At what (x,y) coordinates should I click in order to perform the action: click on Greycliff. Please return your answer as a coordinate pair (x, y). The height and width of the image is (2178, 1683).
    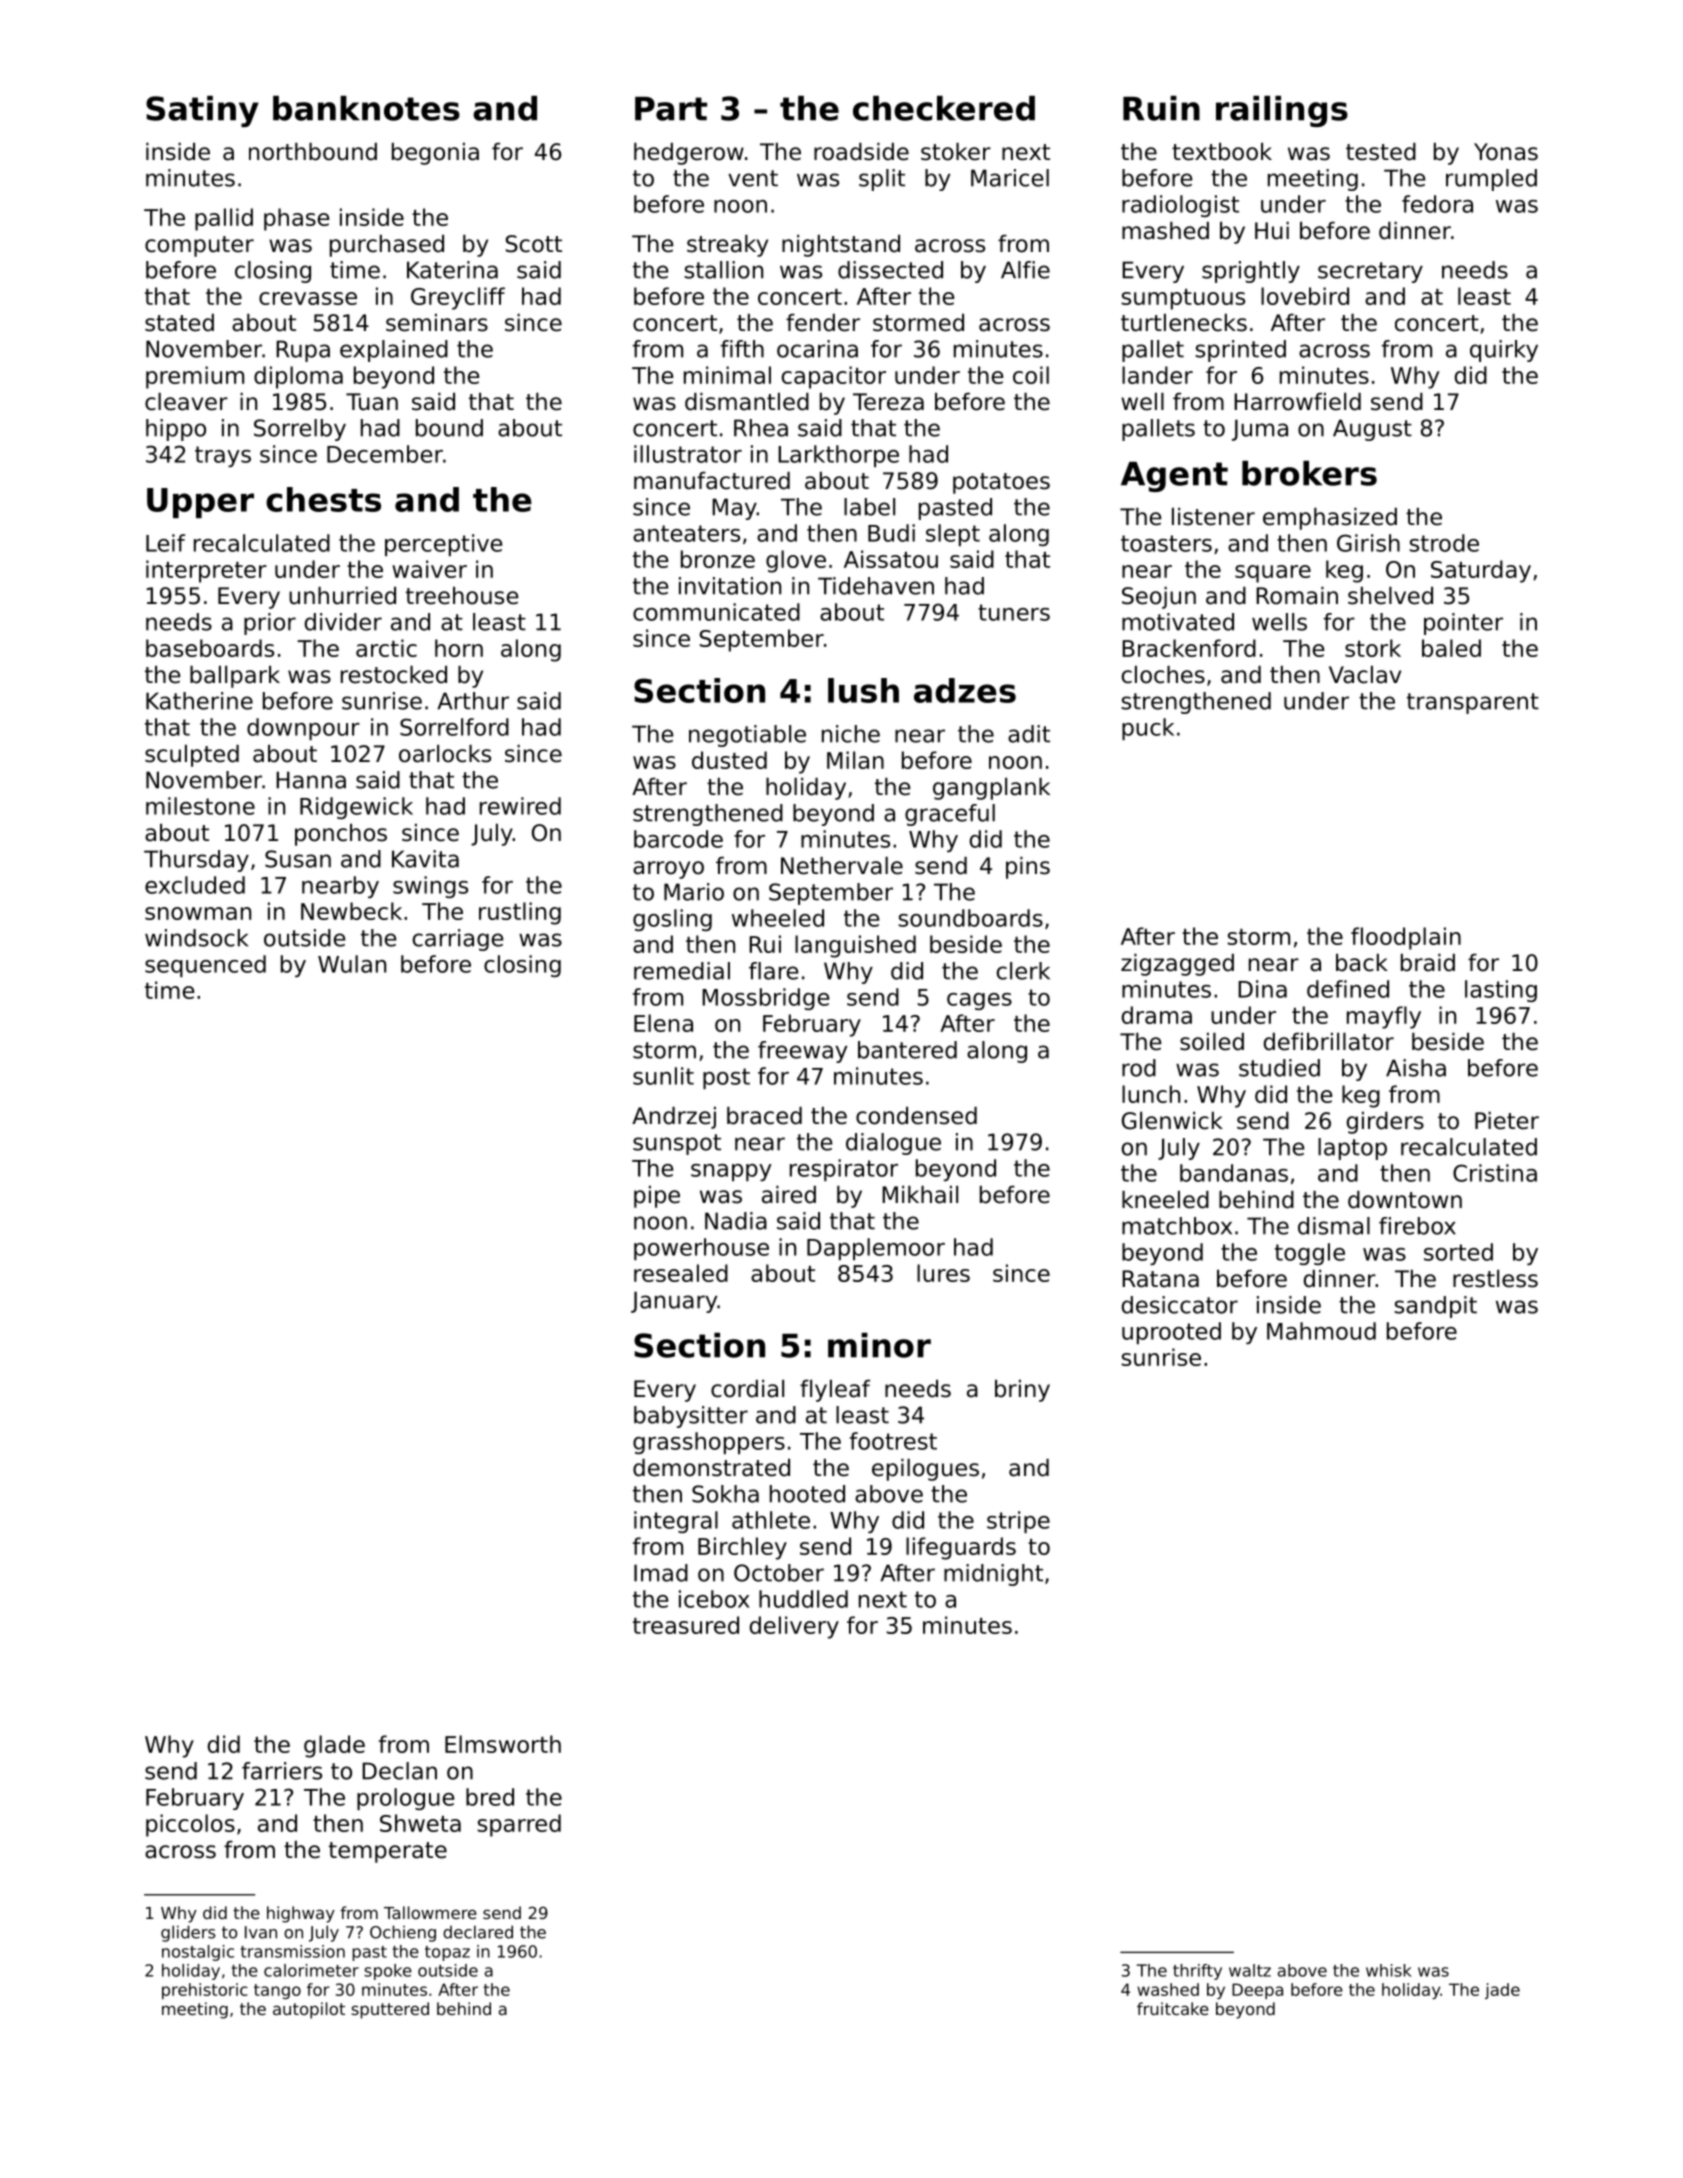
    Looking at the image, I should click on (458, 298).
